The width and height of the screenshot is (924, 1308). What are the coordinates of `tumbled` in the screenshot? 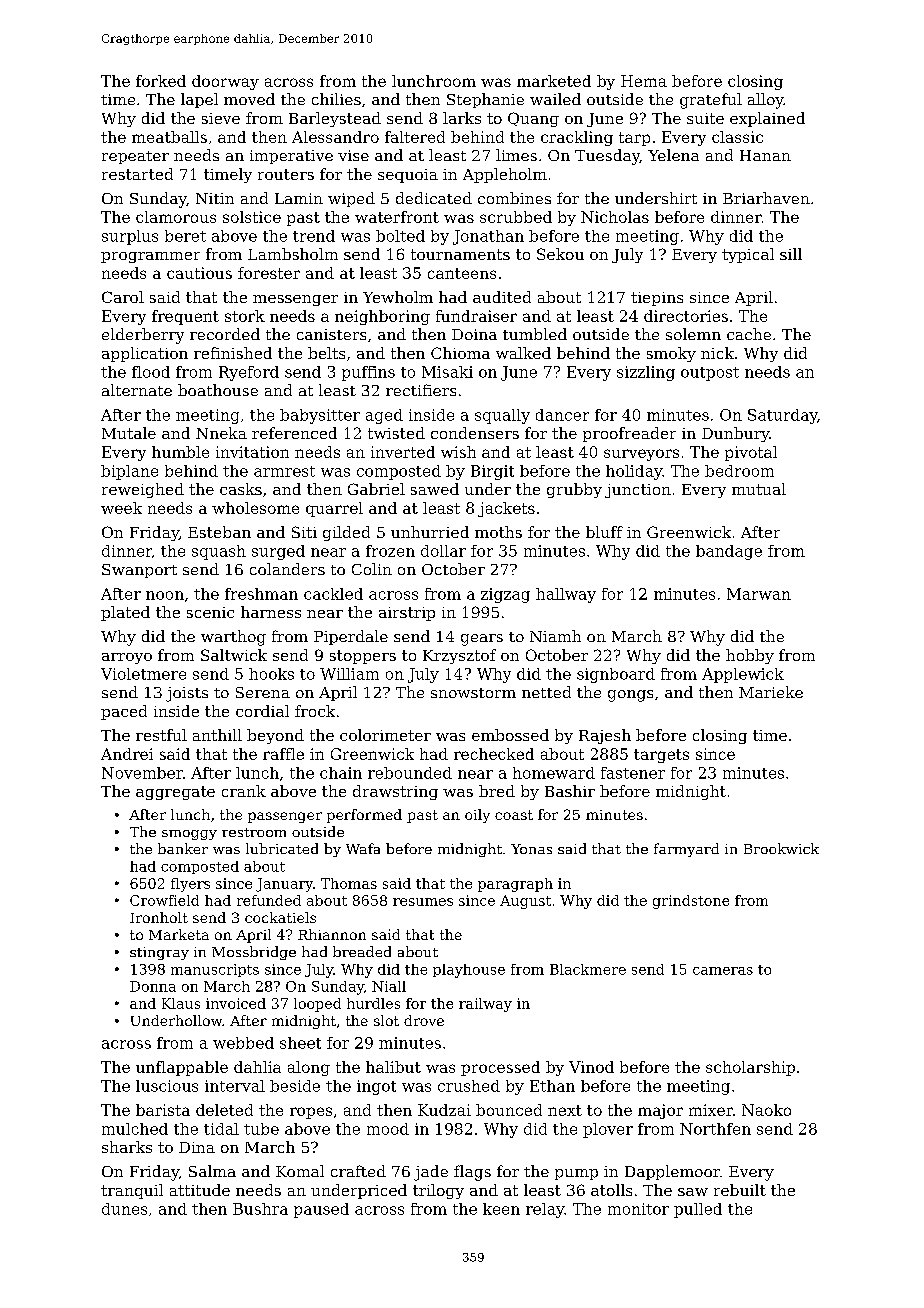 It's located at (535, 334).
